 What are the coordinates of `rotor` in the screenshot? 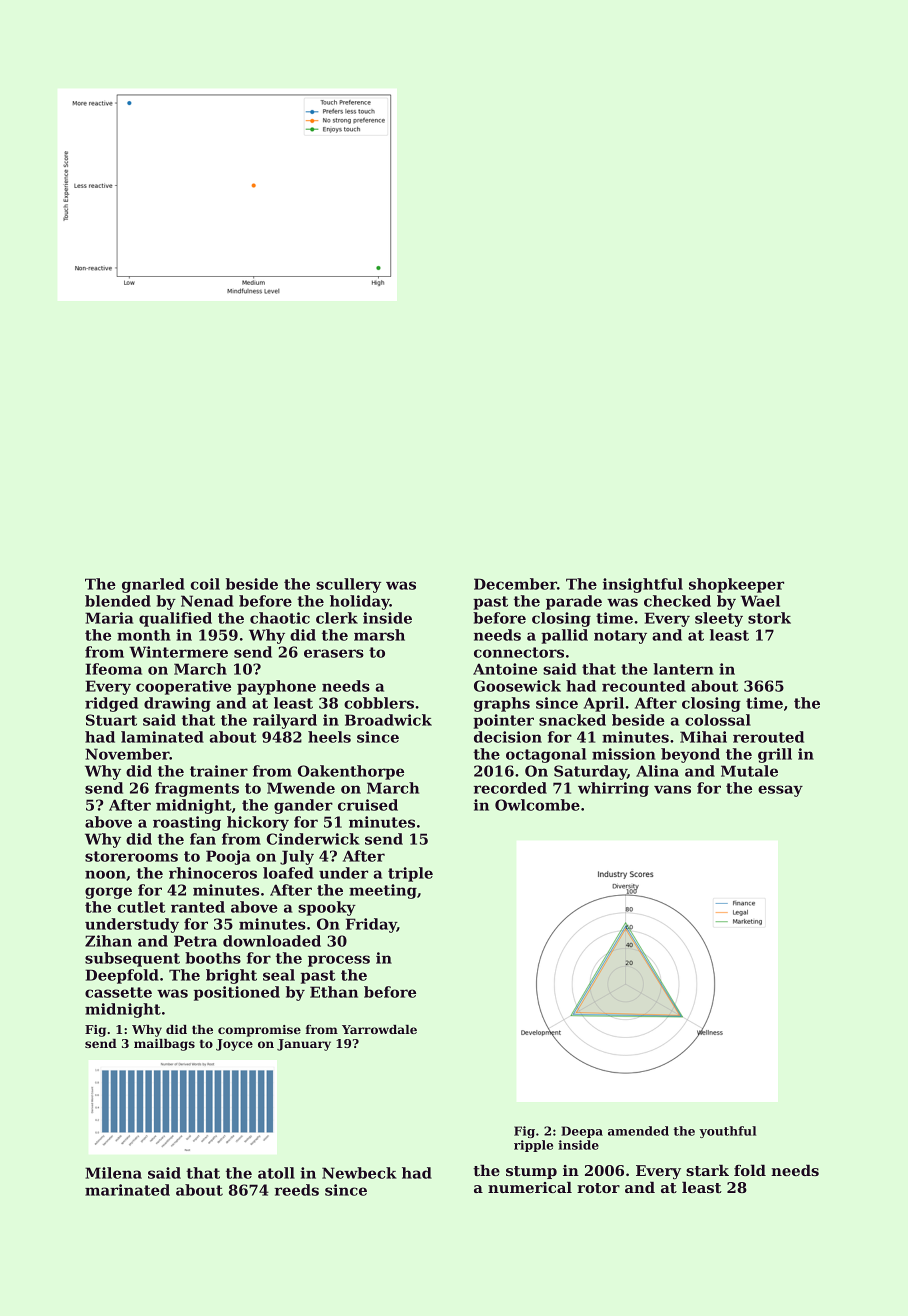 It's located at (598, 1188).
